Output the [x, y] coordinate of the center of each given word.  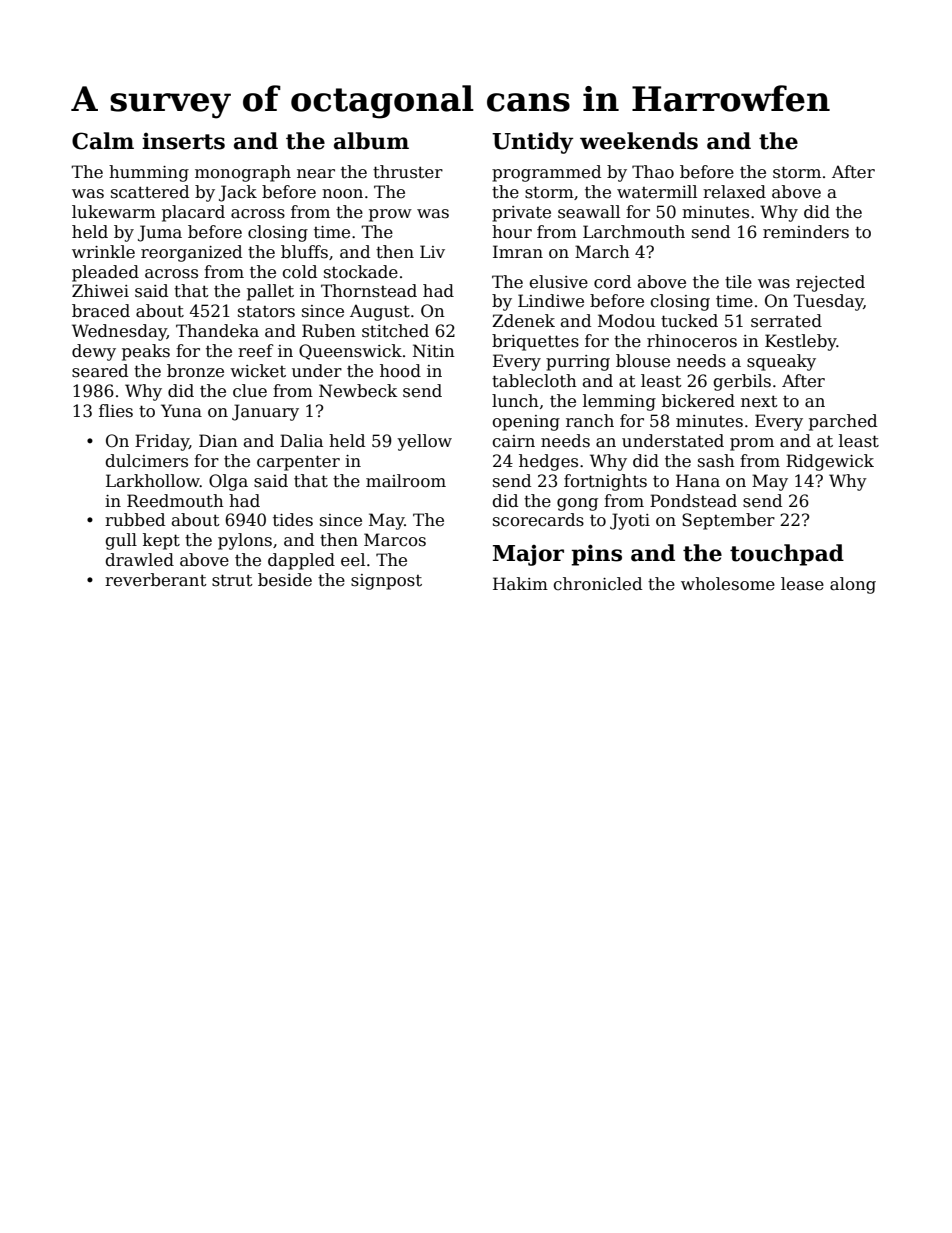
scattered [150, 192]
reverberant [156, 580]
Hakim [520, 584]
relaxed [734, 192]
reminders [806, 232]
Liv [432, 251]
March [602, 252]
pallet [270, 292]
